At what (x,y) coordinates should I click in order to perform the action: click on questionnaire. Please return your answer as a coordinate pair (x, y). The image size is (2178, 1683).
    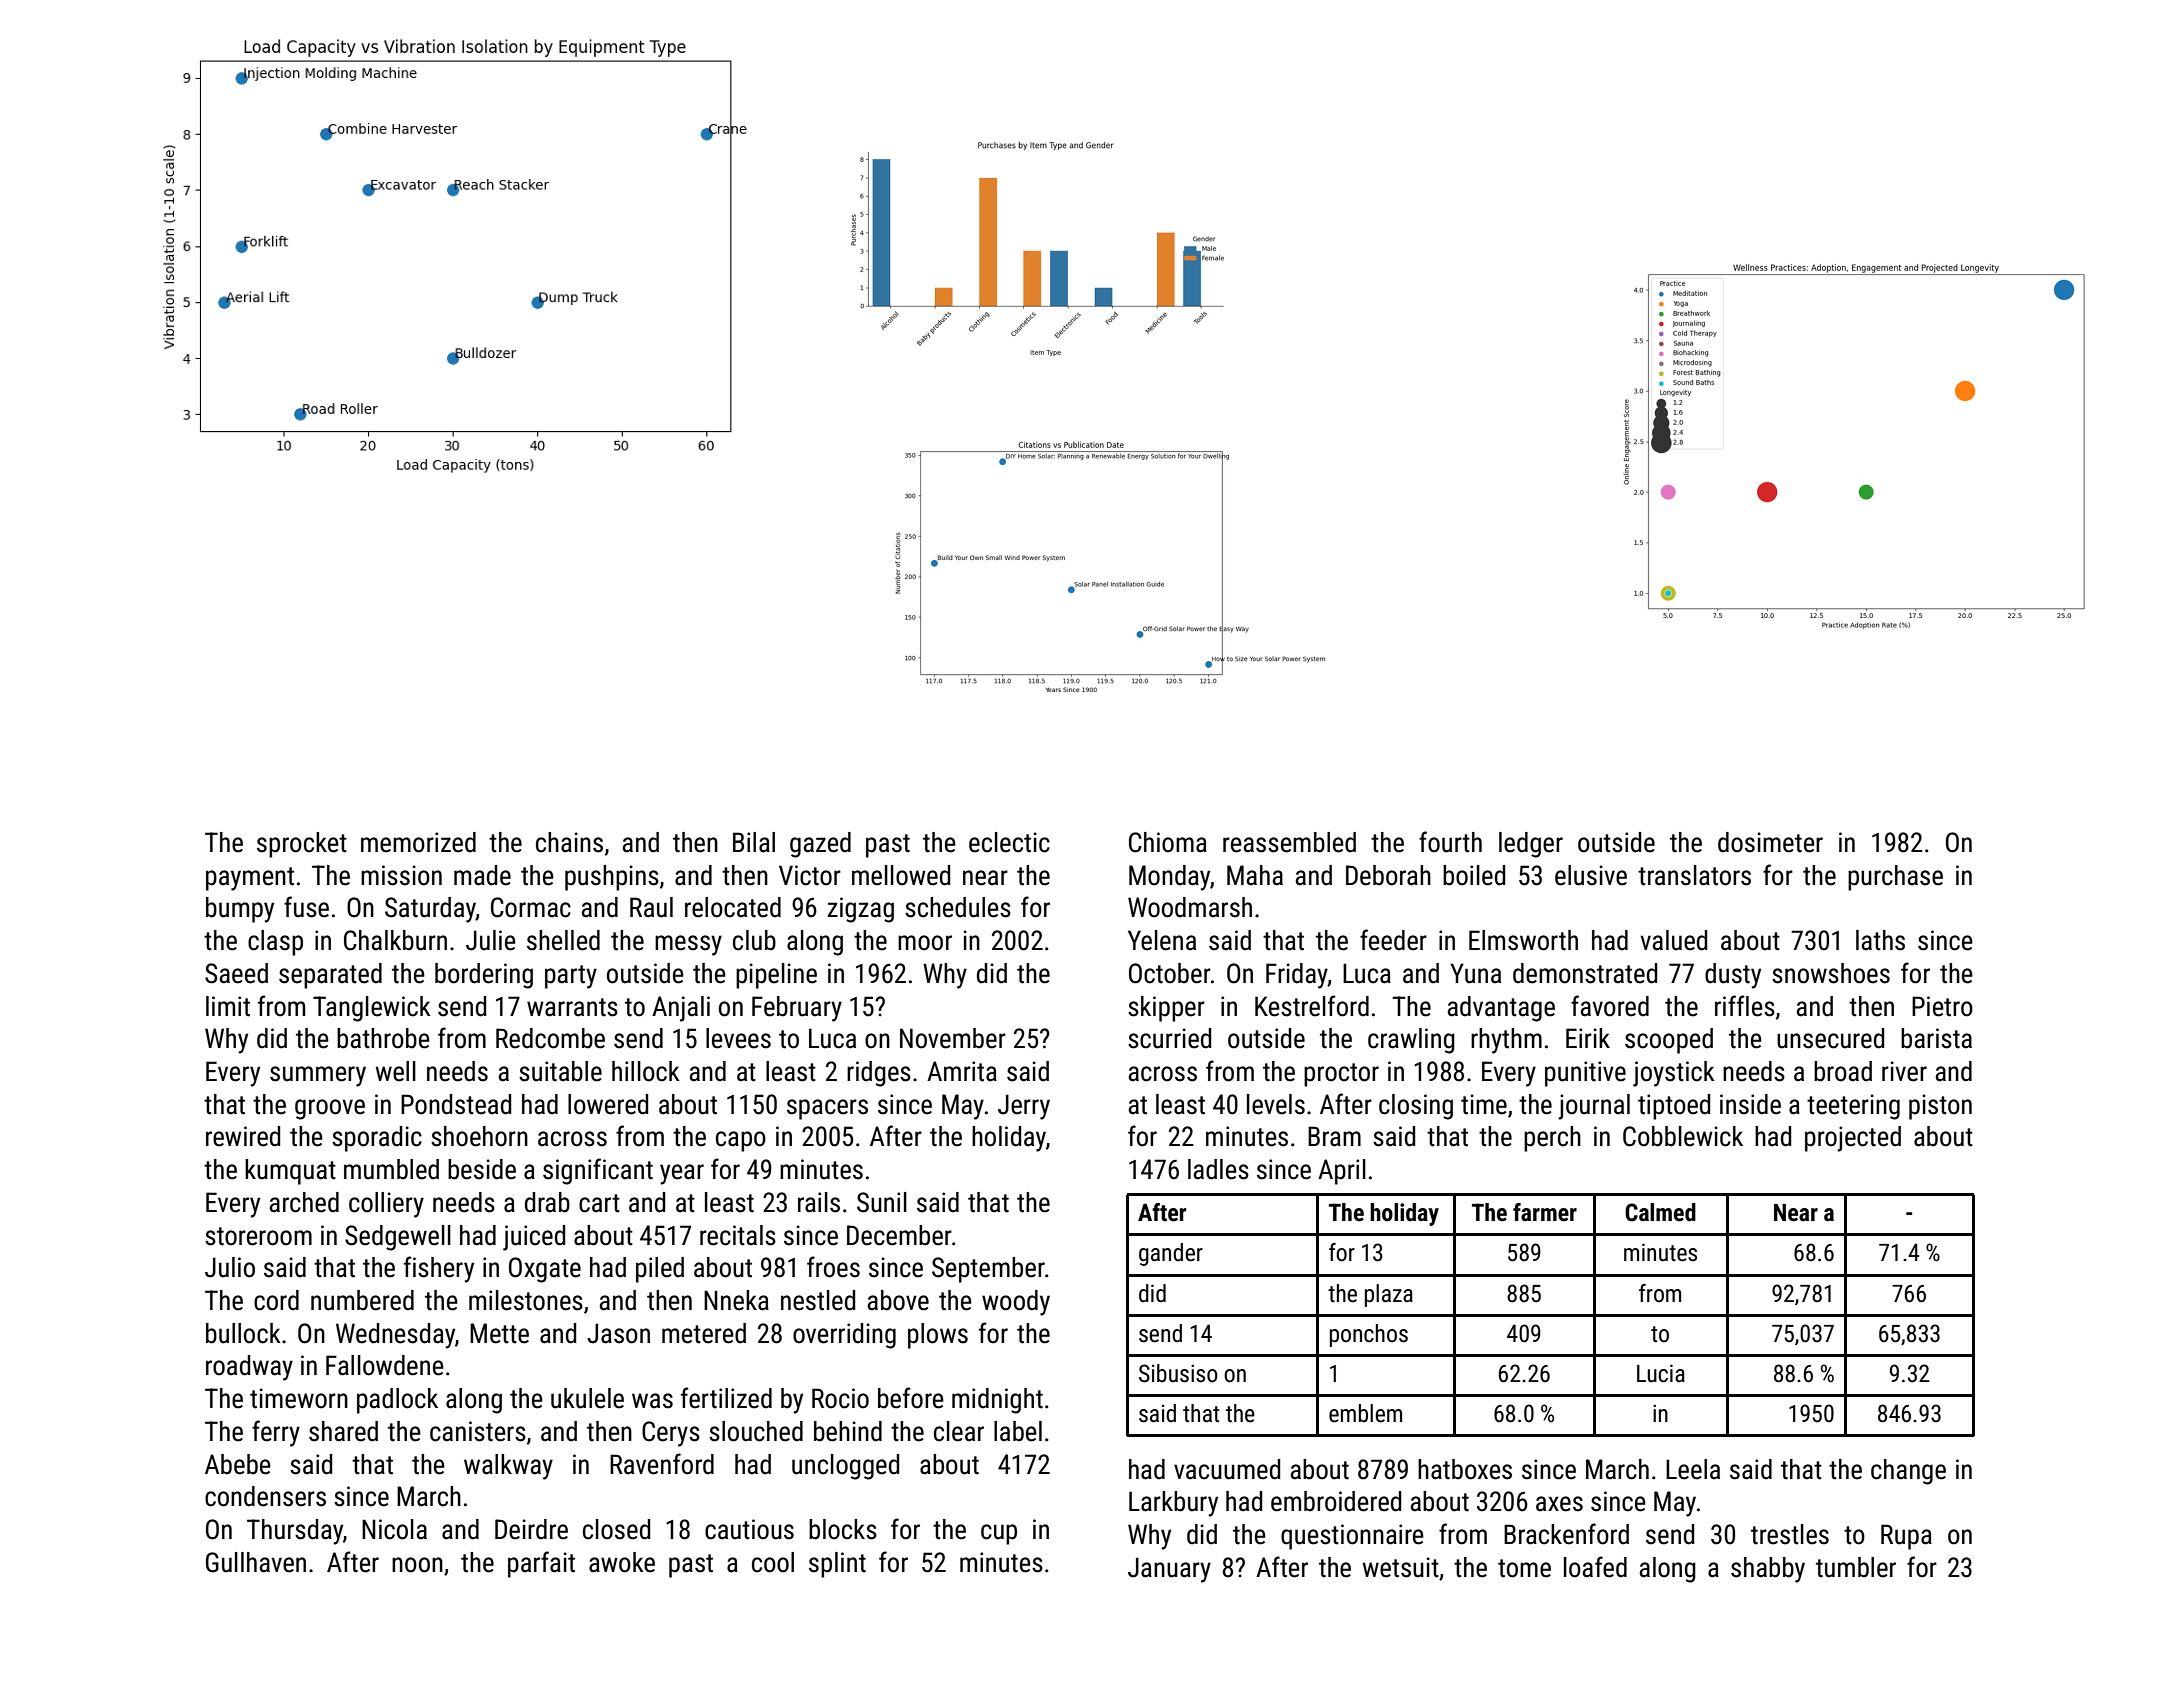
    Looking at the image, I should click on (1352, 1537).
